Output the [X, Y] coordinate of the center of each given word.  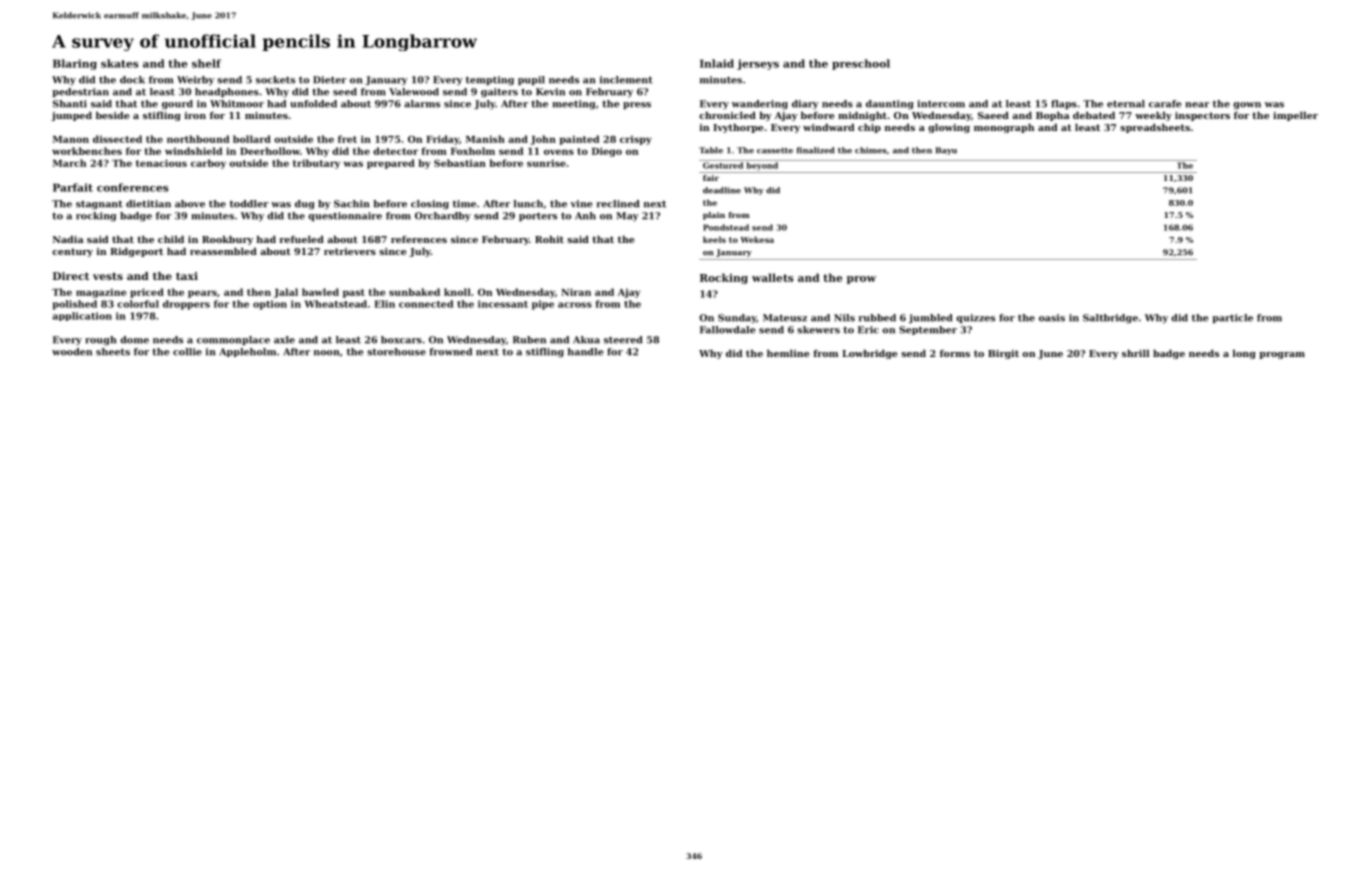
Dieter [330, 80]
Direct [71, 276]
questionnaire [345, 216]
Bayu [946, 151]
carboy [208, 164]
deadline [722, 190]
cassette [775, 151]
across [575, 305]
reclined [617, 204]
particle [1232, 318]
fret [347, 139]
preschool [861, 64]
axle [284, 340]
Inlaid [717, 63]
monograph [1004, 128]
